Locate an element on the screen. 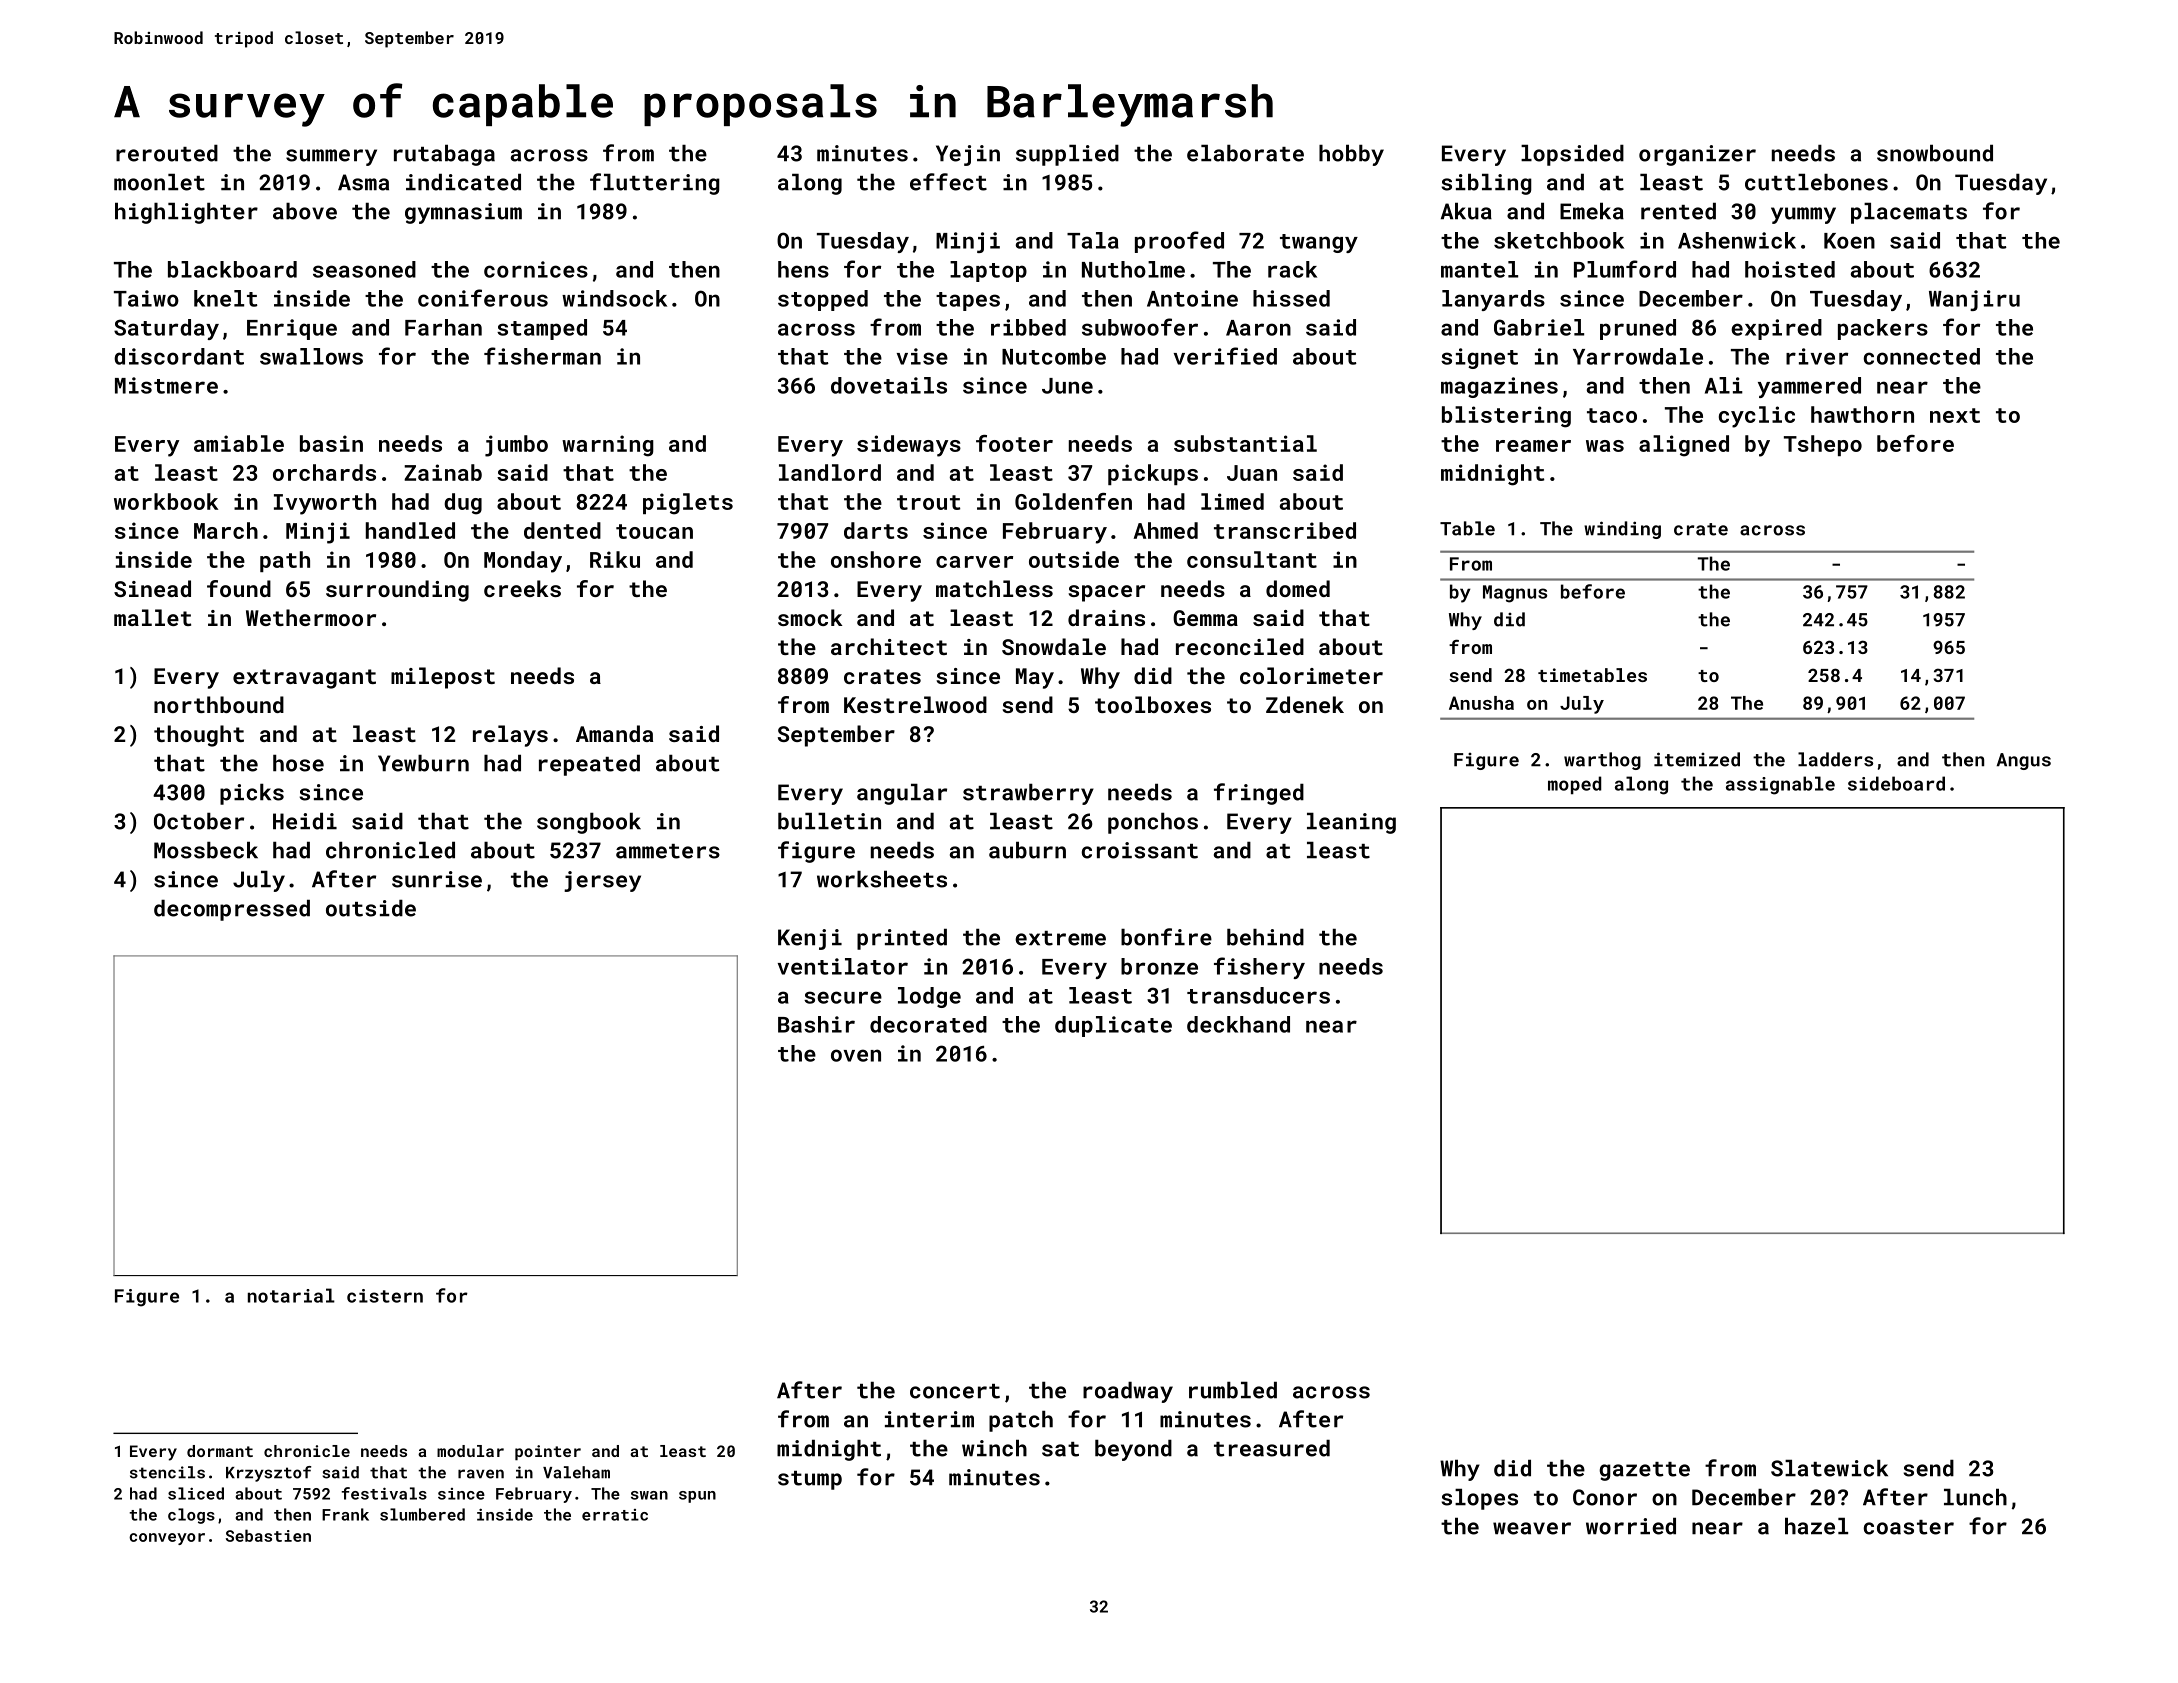 This screenshot has height=1683, width=2178. next is located at coordinates (1955, 415).
